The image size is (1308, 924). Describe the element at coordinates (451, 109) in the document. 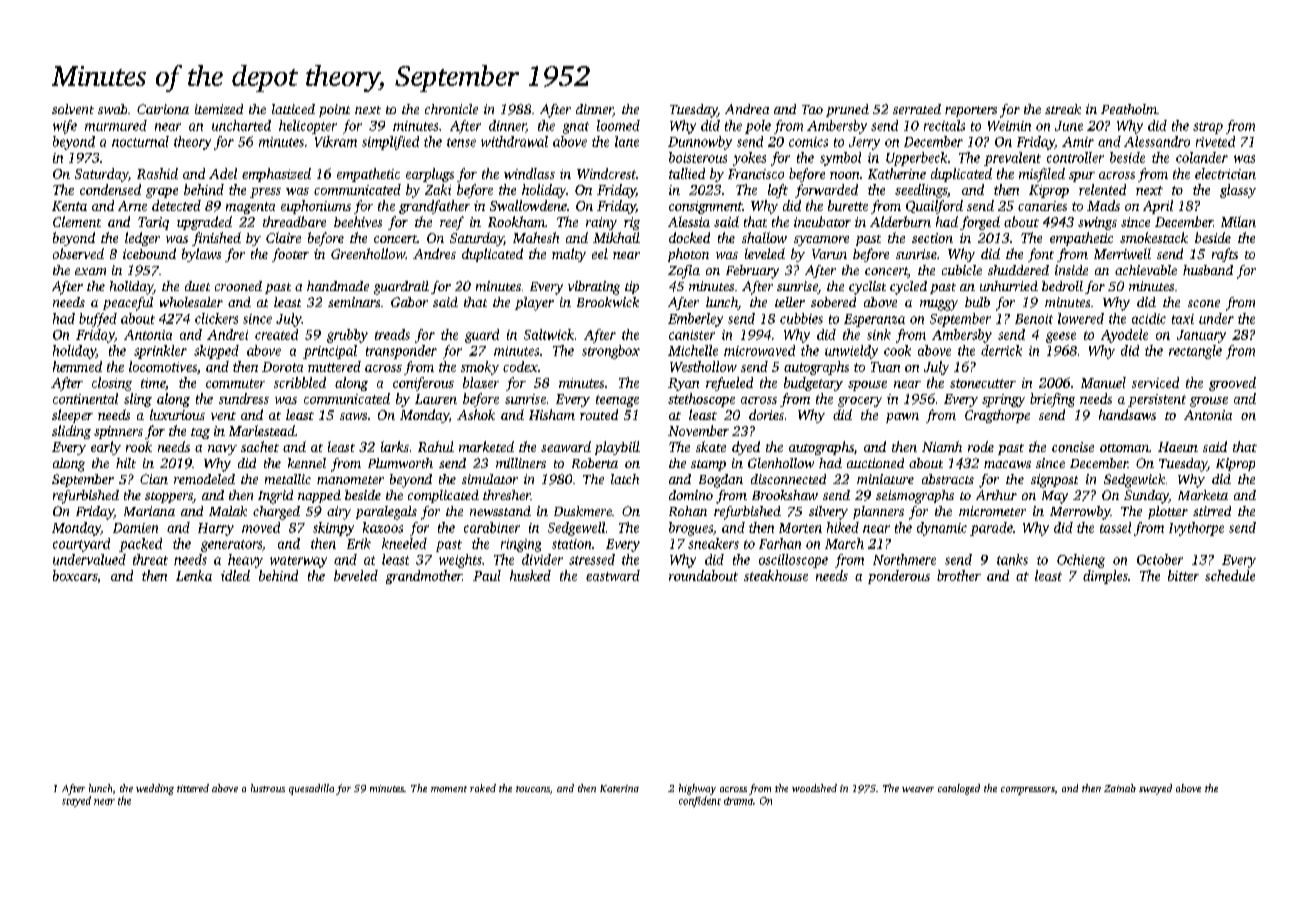

I see `chronicle` at that location.
